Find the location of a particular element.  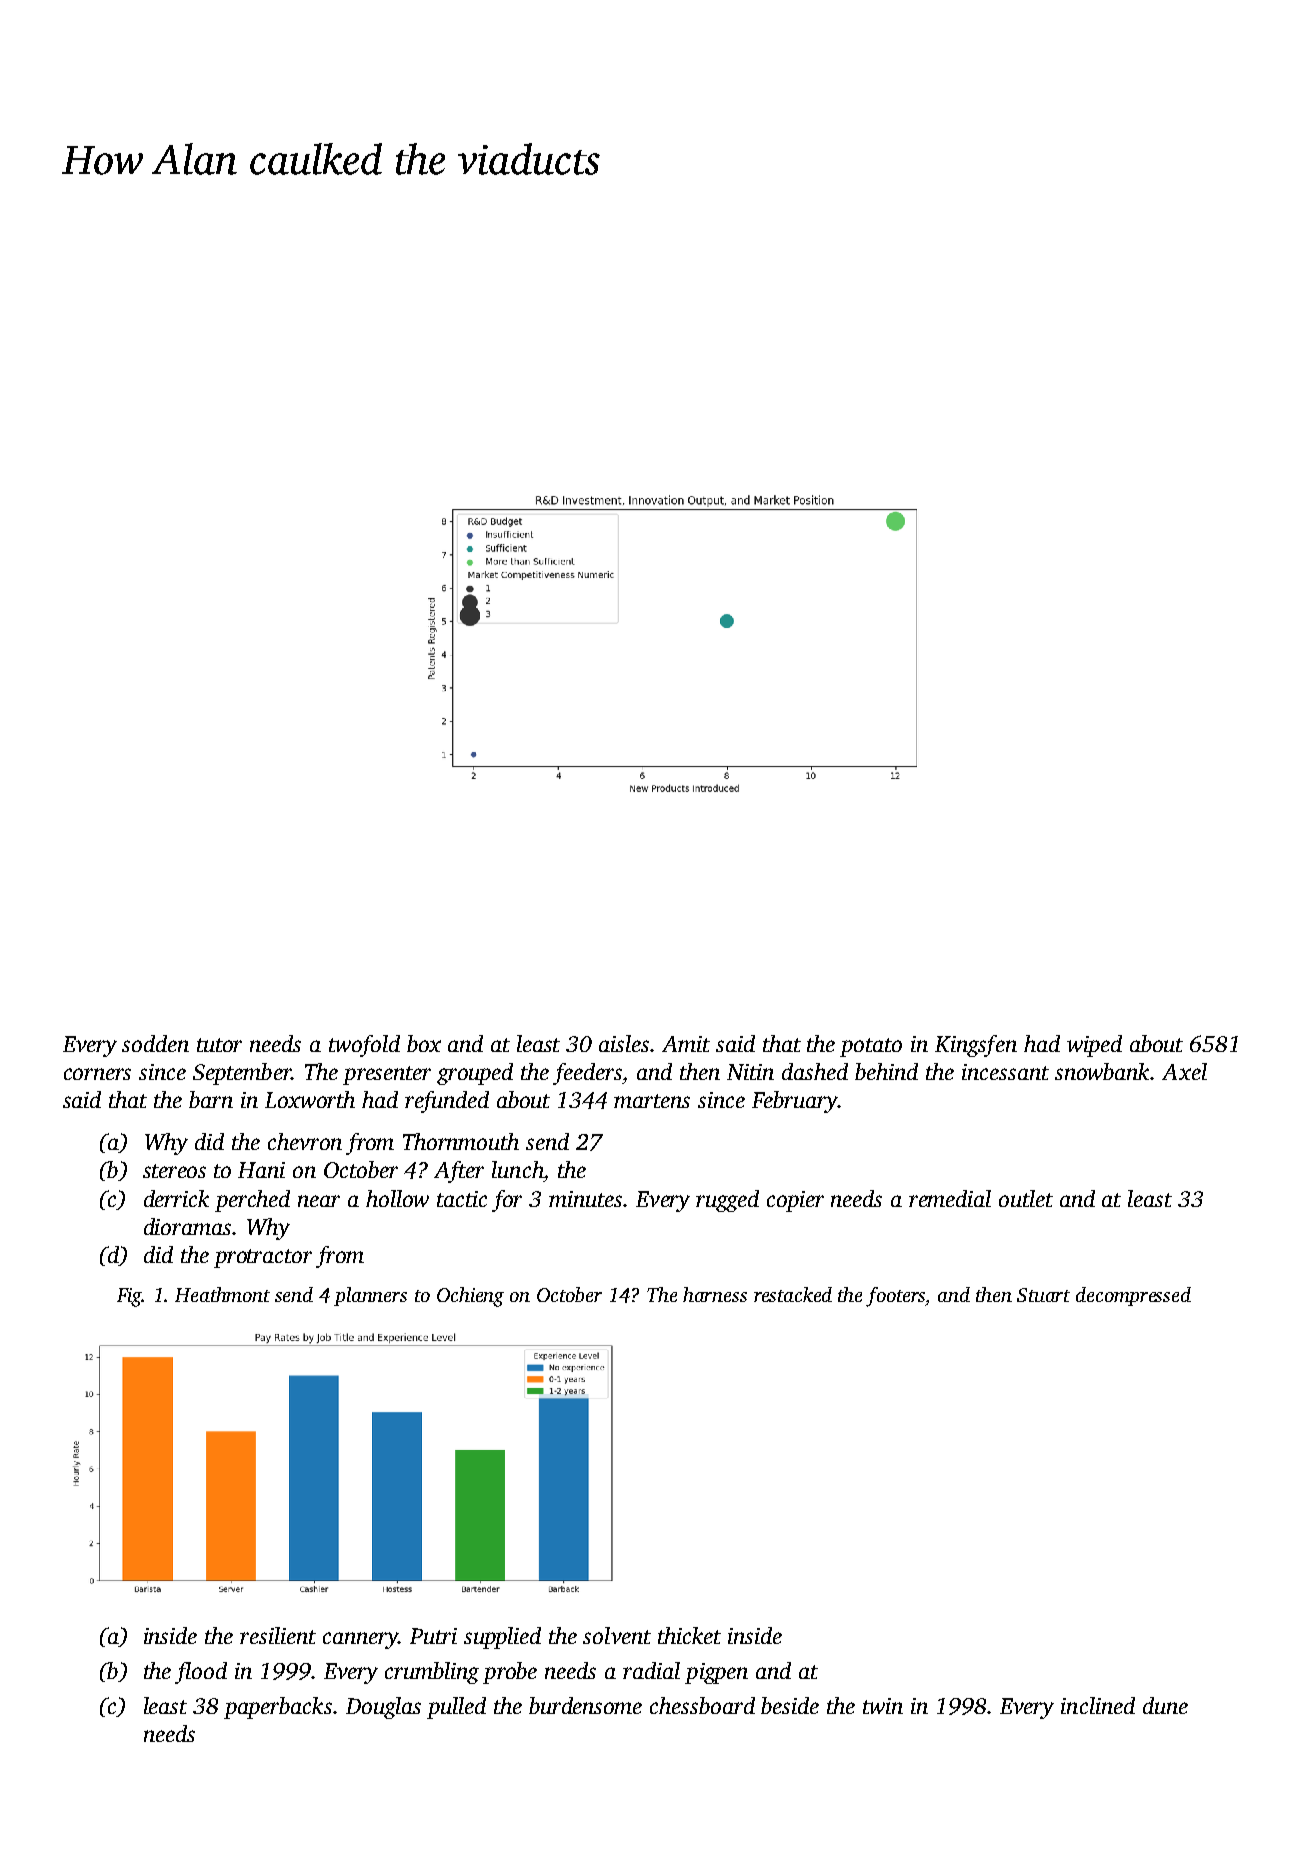

flood is located at coordinates (201, 1673).
